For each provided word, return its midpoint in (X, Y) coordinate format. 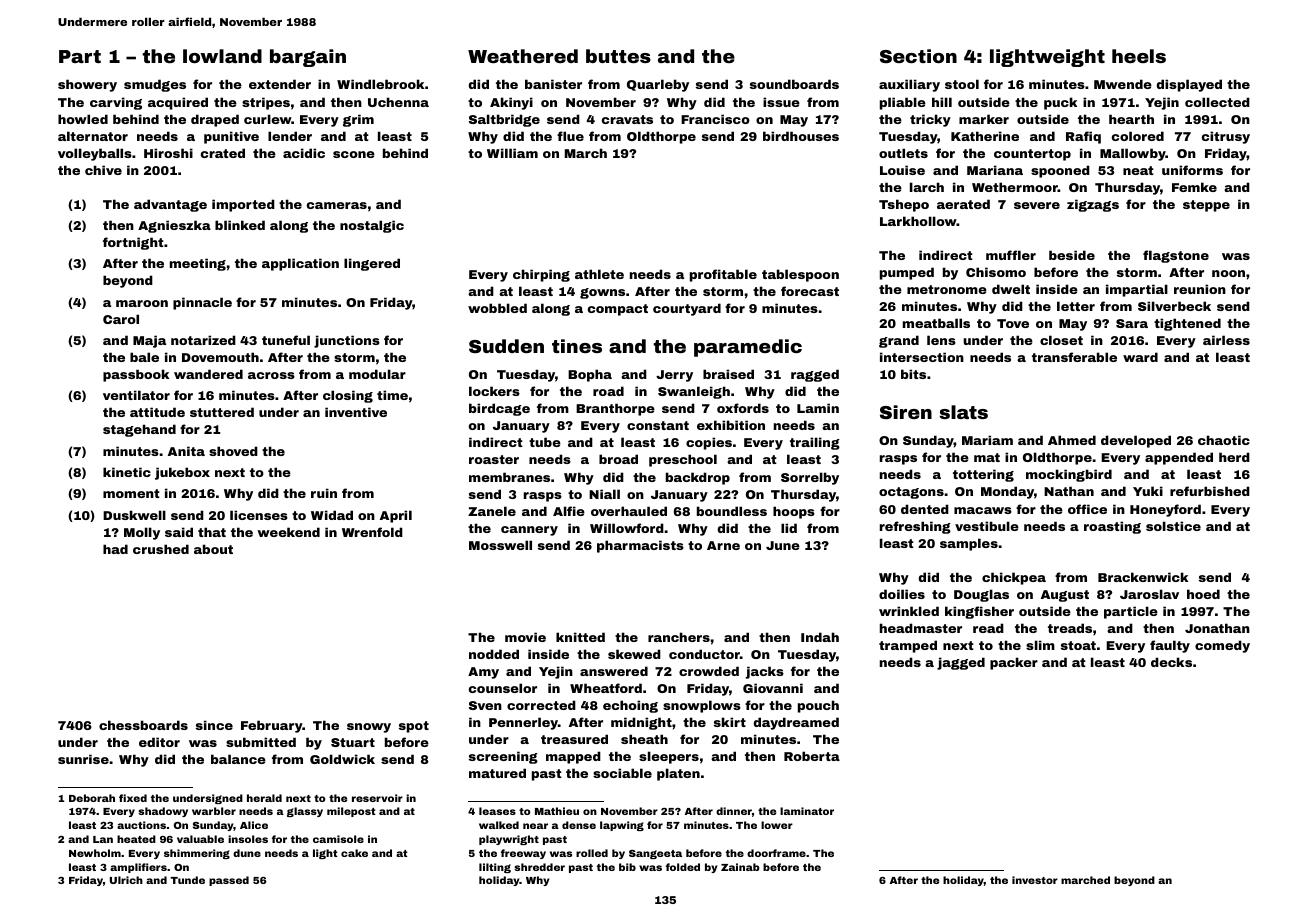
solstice (1173, 526)
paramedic (748, 348)
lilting (495, 868)
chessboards (143, 725)
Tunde (187, 880)
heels (1139, 56)
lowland (222, 56)
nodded (494, 654)
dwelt (1011, 289)
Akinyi (511, 103)
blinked (240, 225)
